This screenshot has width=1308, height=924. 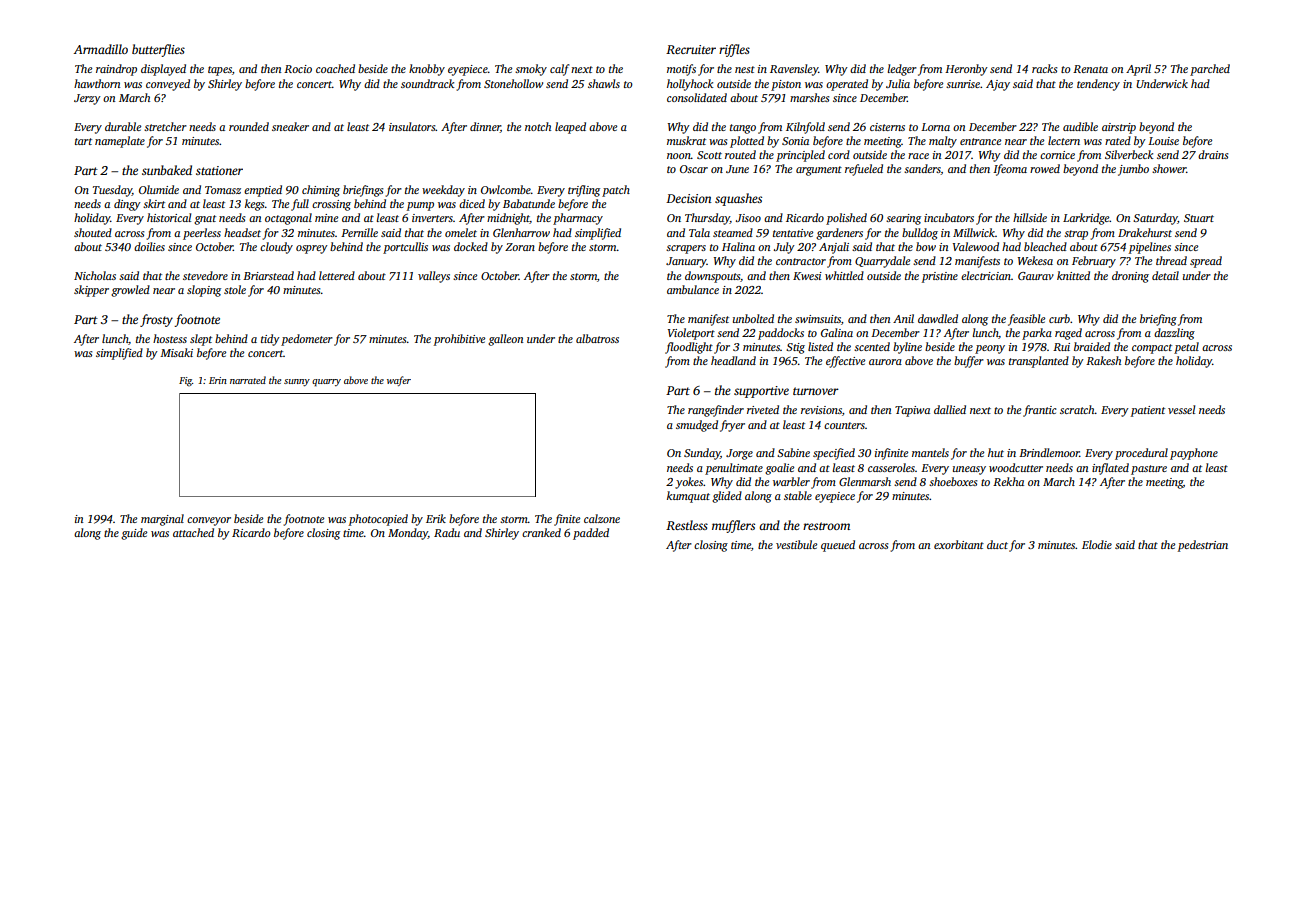 What do you see at coordinates (1030, 217) in the screenshot?
I see `hillside` at bounding box center [1030, 217].
